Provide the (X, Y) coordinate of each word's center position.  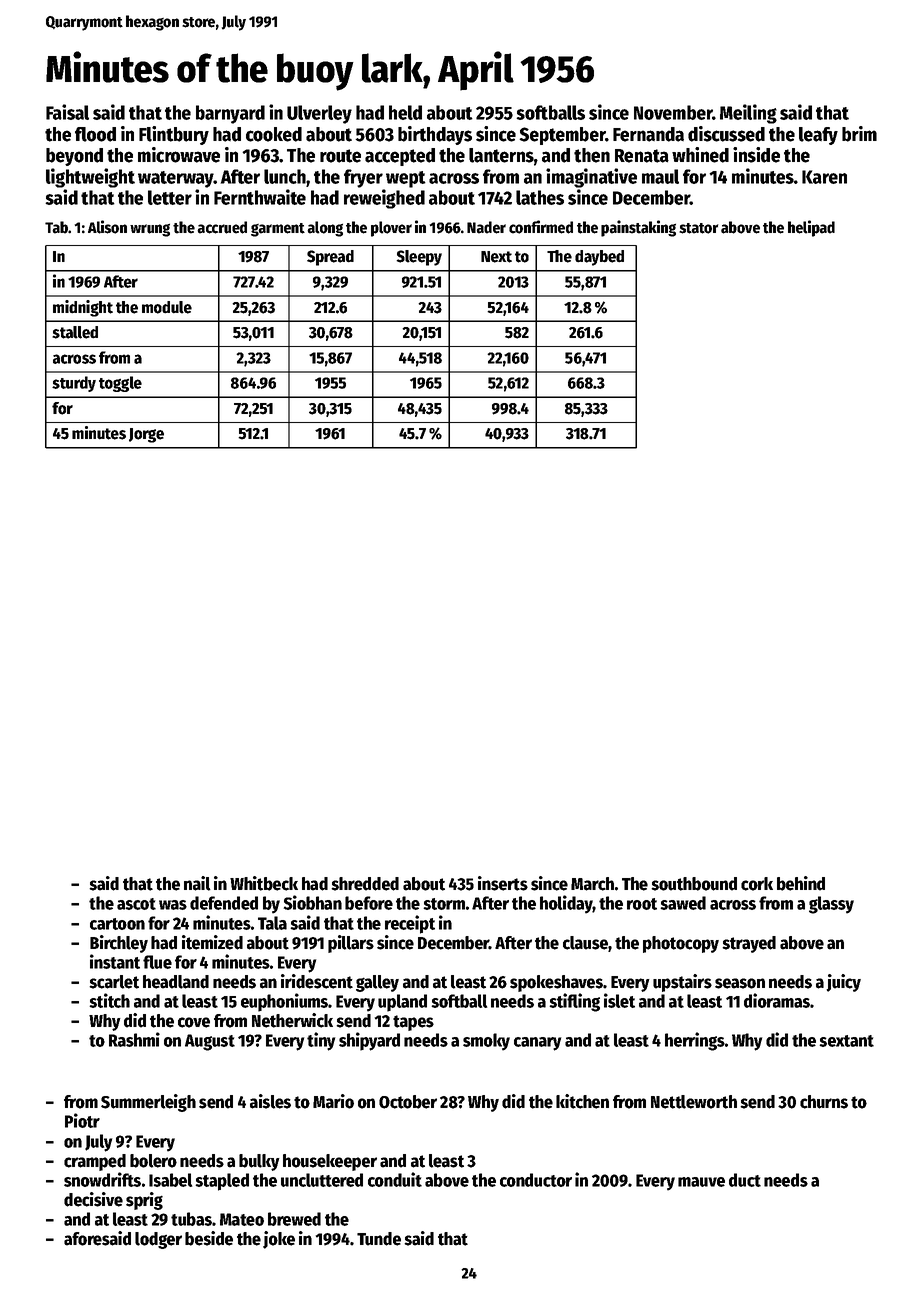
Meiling (748, 114)
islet (619, 1000)
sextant (846, 1041)
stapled (222, 1182)
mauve (701, 1182)
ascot (136, 904)
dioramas (777, 1000)
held (405, 112)
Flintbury (174, 135)
